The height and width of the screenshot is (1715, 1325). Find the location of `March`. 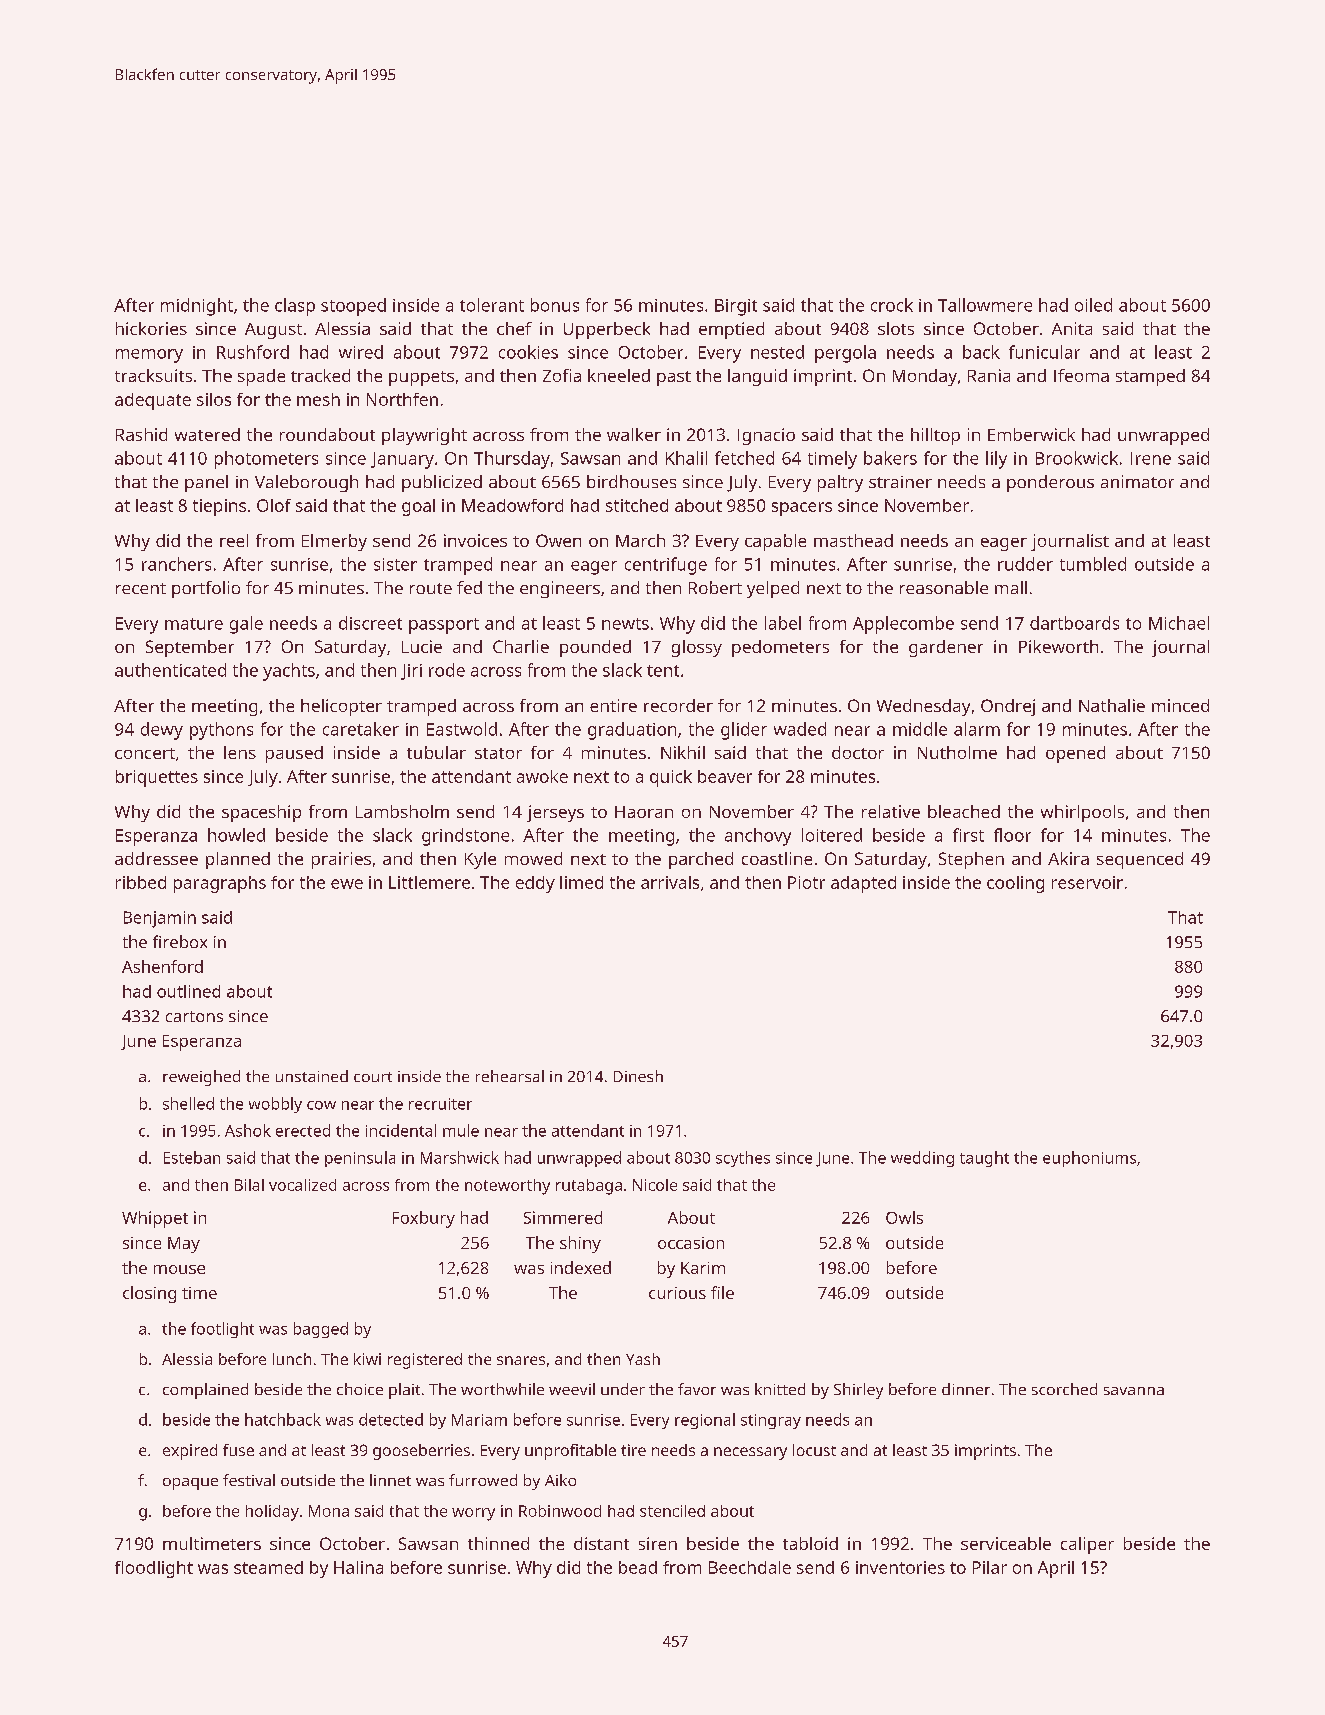

March is located at coordinates (640, 540).
